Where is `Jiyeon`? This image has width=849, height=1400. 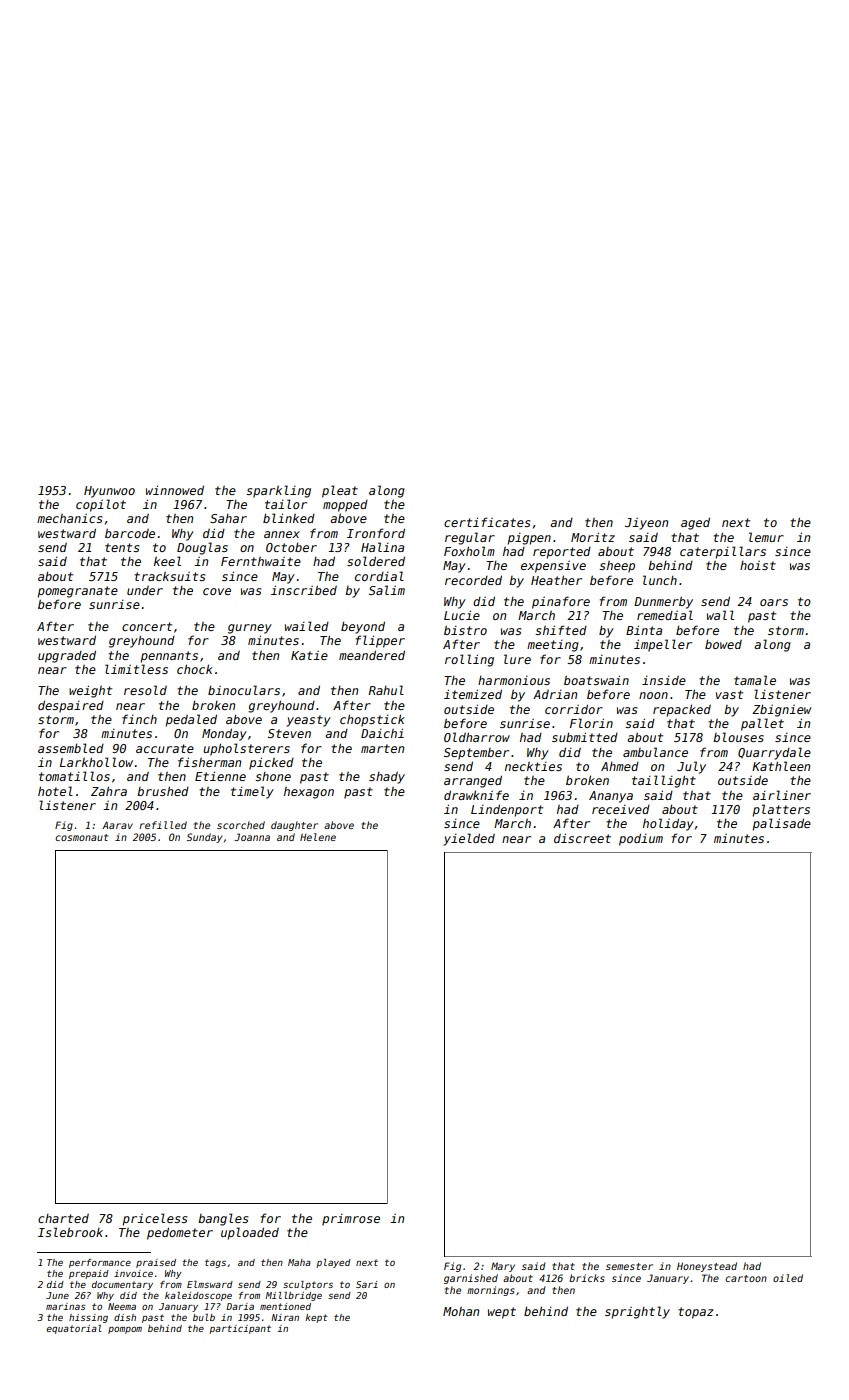
Jiyeon is located at coordinates (646, 524).
